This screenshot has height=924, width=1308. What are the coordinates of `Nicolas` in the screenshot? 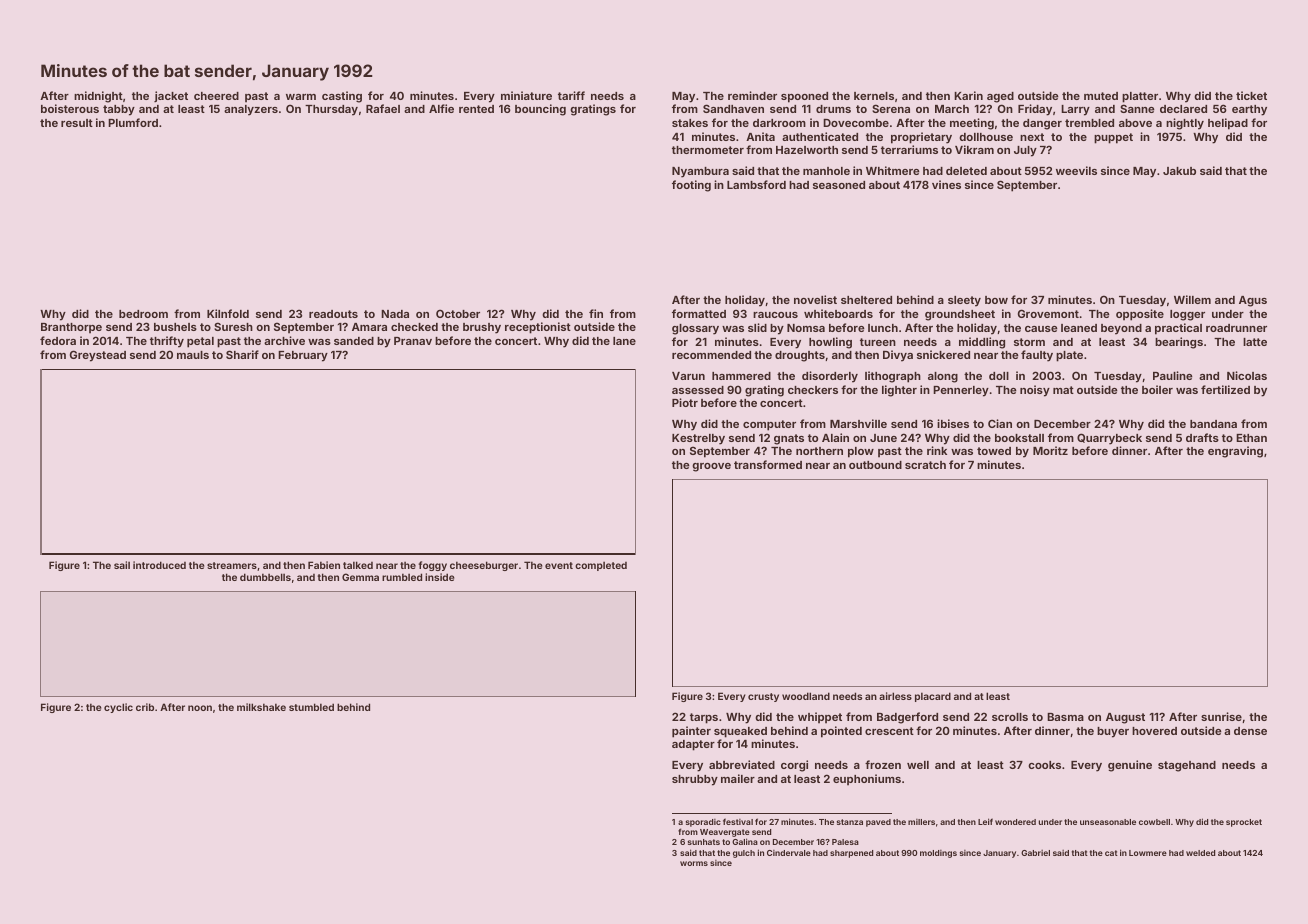 It's located at (1247, 375).
